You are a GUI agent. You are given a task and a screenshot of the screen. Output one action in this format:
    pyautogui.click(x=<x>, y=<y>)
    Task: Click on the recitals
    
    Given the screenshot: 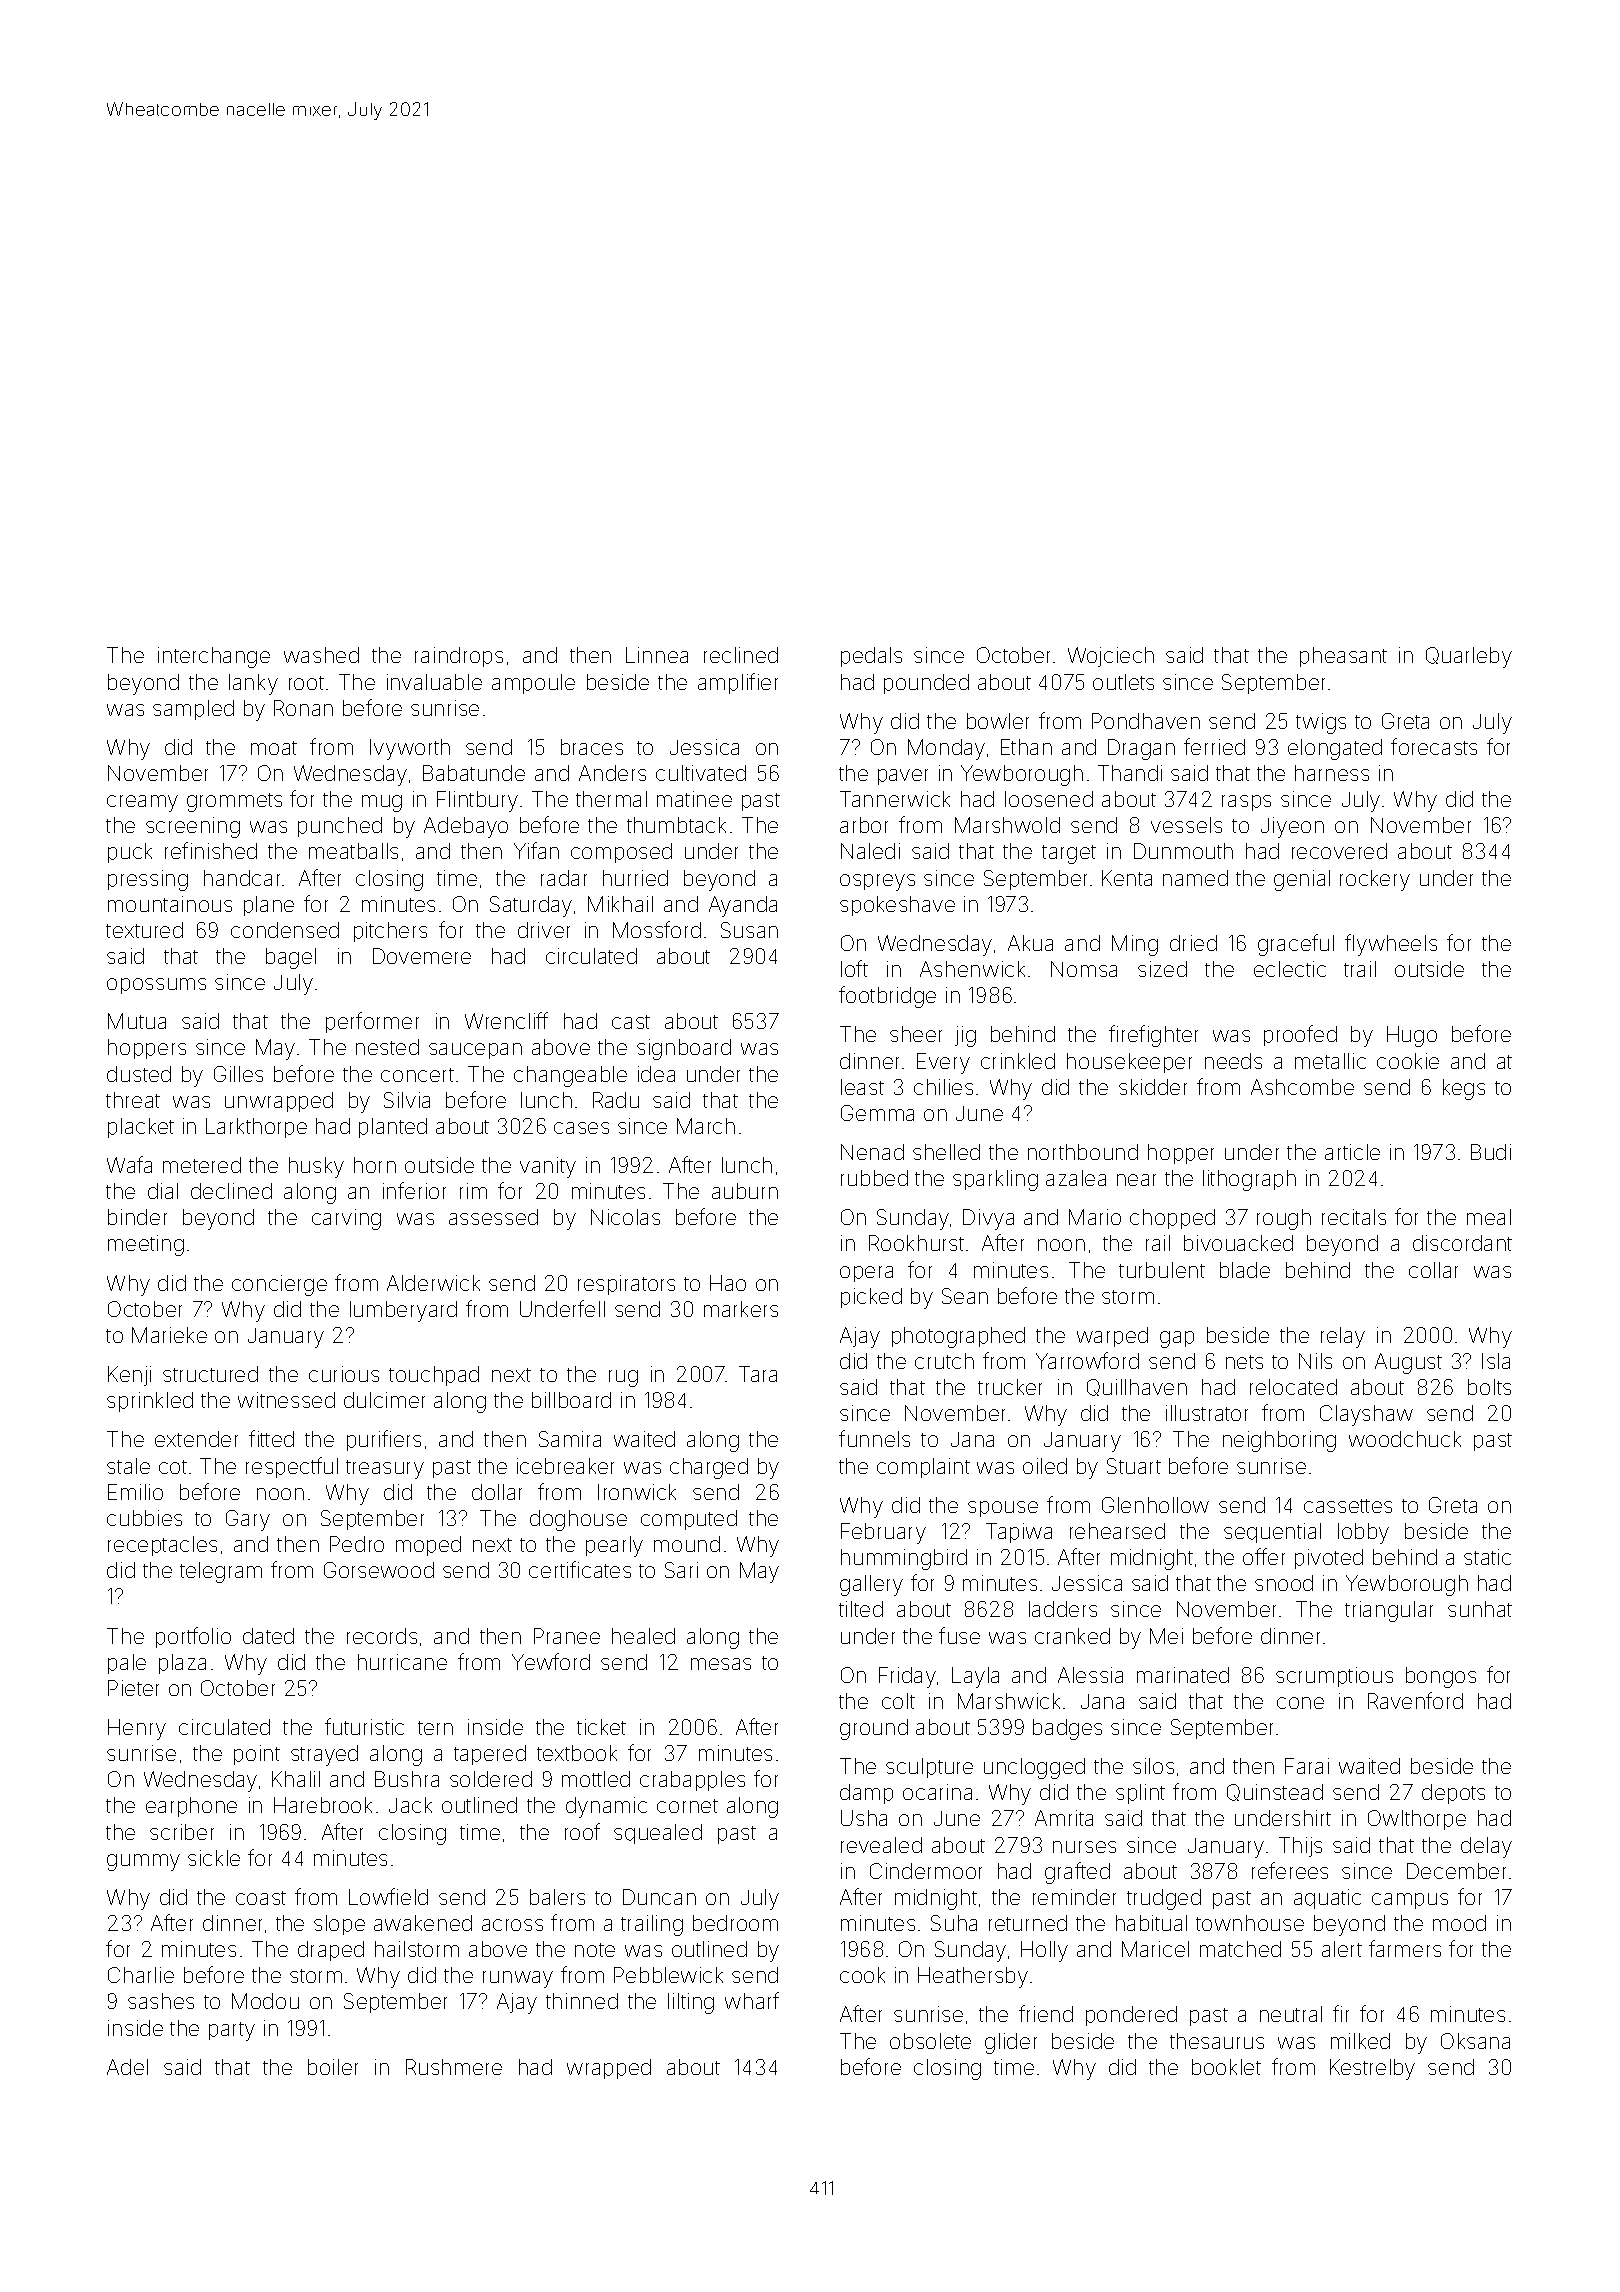 What is the action you would take?
    pyautogui.click(x=1354, y=1217)
